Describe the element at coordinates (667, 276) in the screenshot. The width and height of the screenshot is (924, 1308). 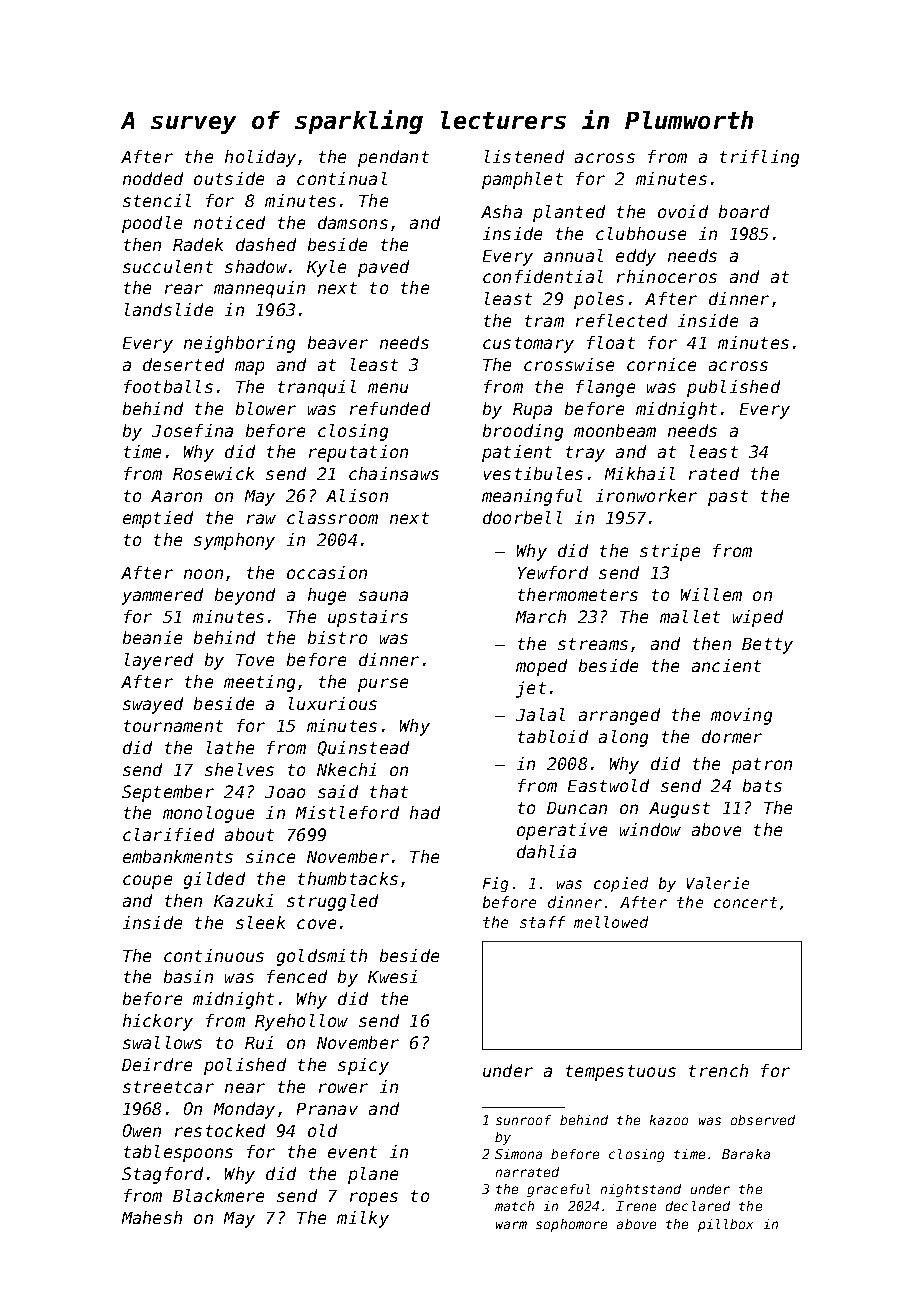
I see `rhinoceros` at that location.
